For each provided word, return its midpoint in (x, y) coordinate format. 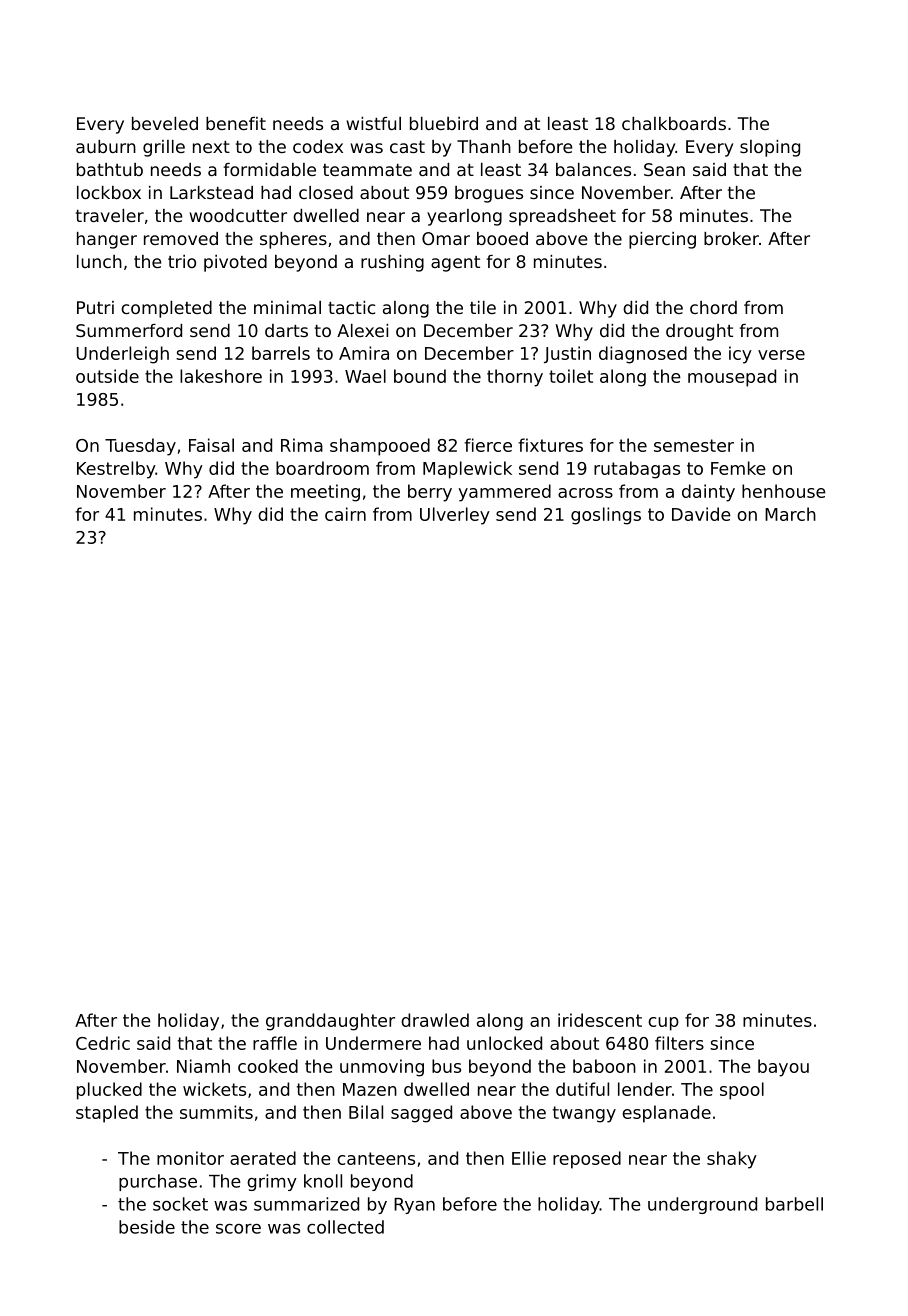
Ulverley (455, 516)
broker (731, 238)
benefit (236, 123)
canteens (376, 1158)
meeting (325, 493)
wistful (373, 123)
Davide (701, 514)
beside (147, 1227)
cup (663, 1024)
